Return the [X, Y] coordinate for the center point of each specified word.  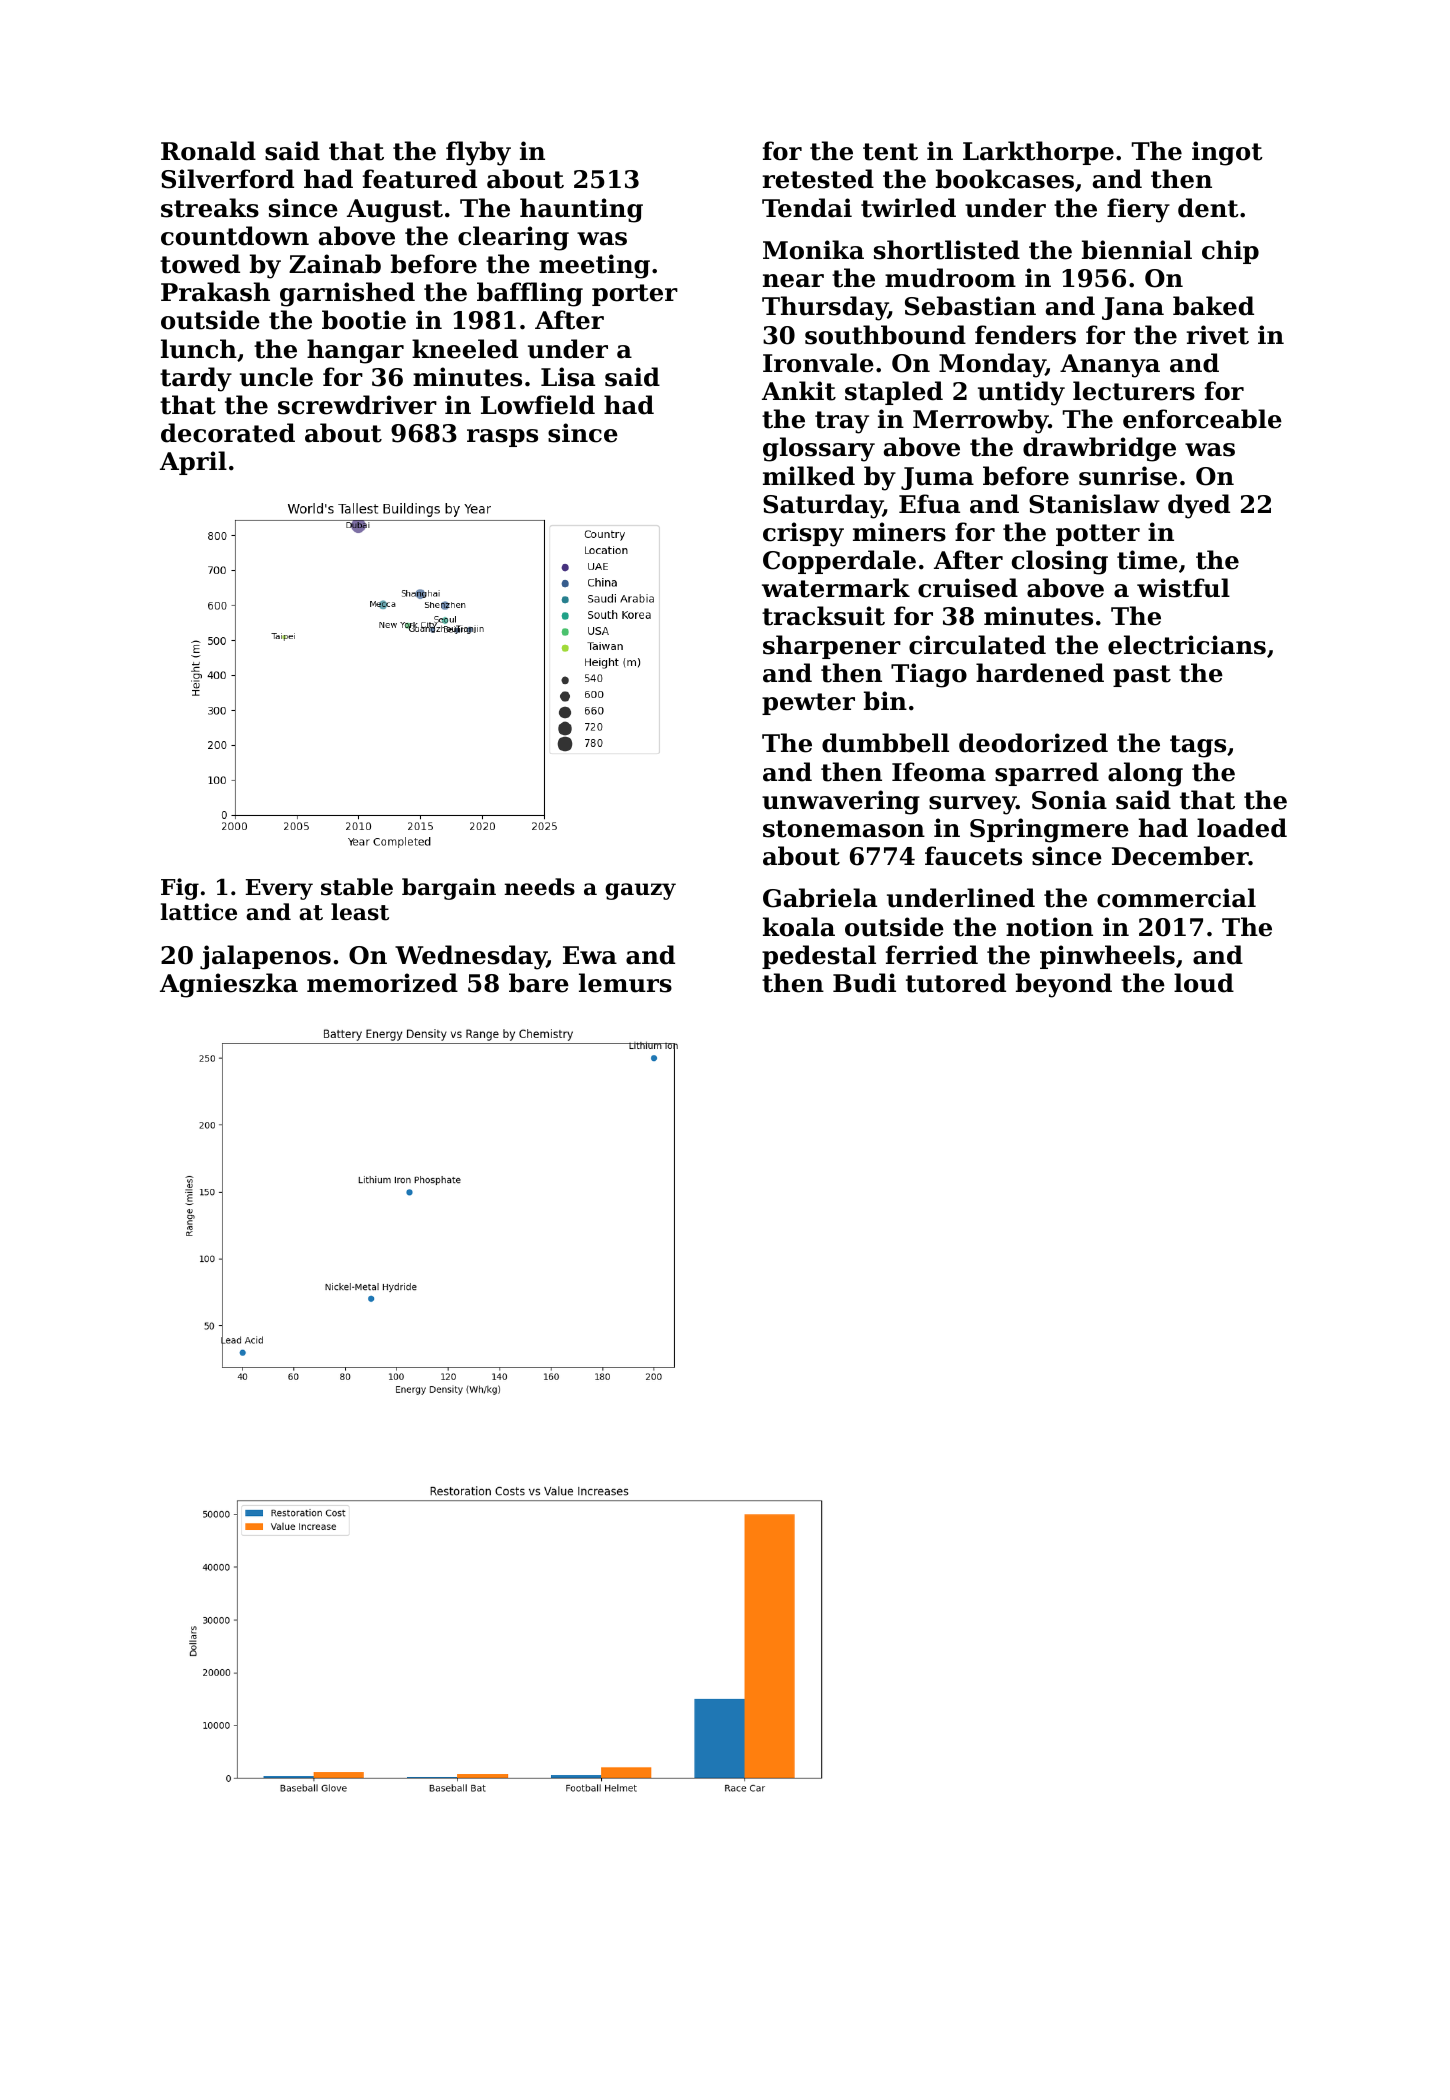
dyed [1199, 506]
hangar [355, 351]
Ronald [208, 151]
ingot [1227, 153]
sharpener [832, 647]
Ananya [1110, 366]
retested [818, 179]
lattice [198, 912]
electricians [1187, 645]
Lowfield [538, 405]
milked [809, 476]
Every [279, 889]
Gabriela [820, 898]
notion [1049, 927]
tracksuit [823, 616]
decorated [228, 433]
